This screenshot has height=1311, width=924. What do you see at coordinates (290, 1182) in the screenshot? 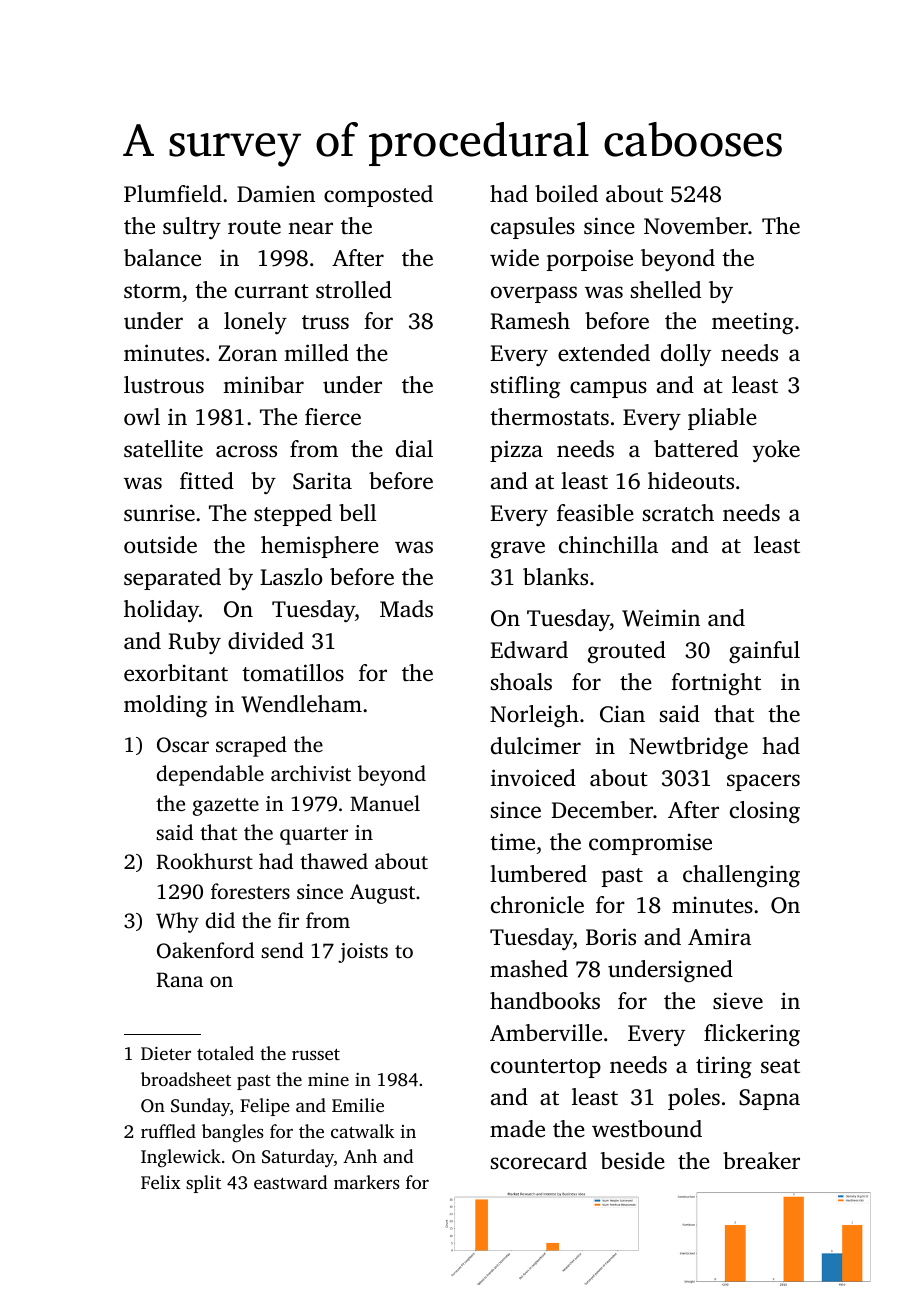
I see `eastward` at bounding box center [290, 1182].
